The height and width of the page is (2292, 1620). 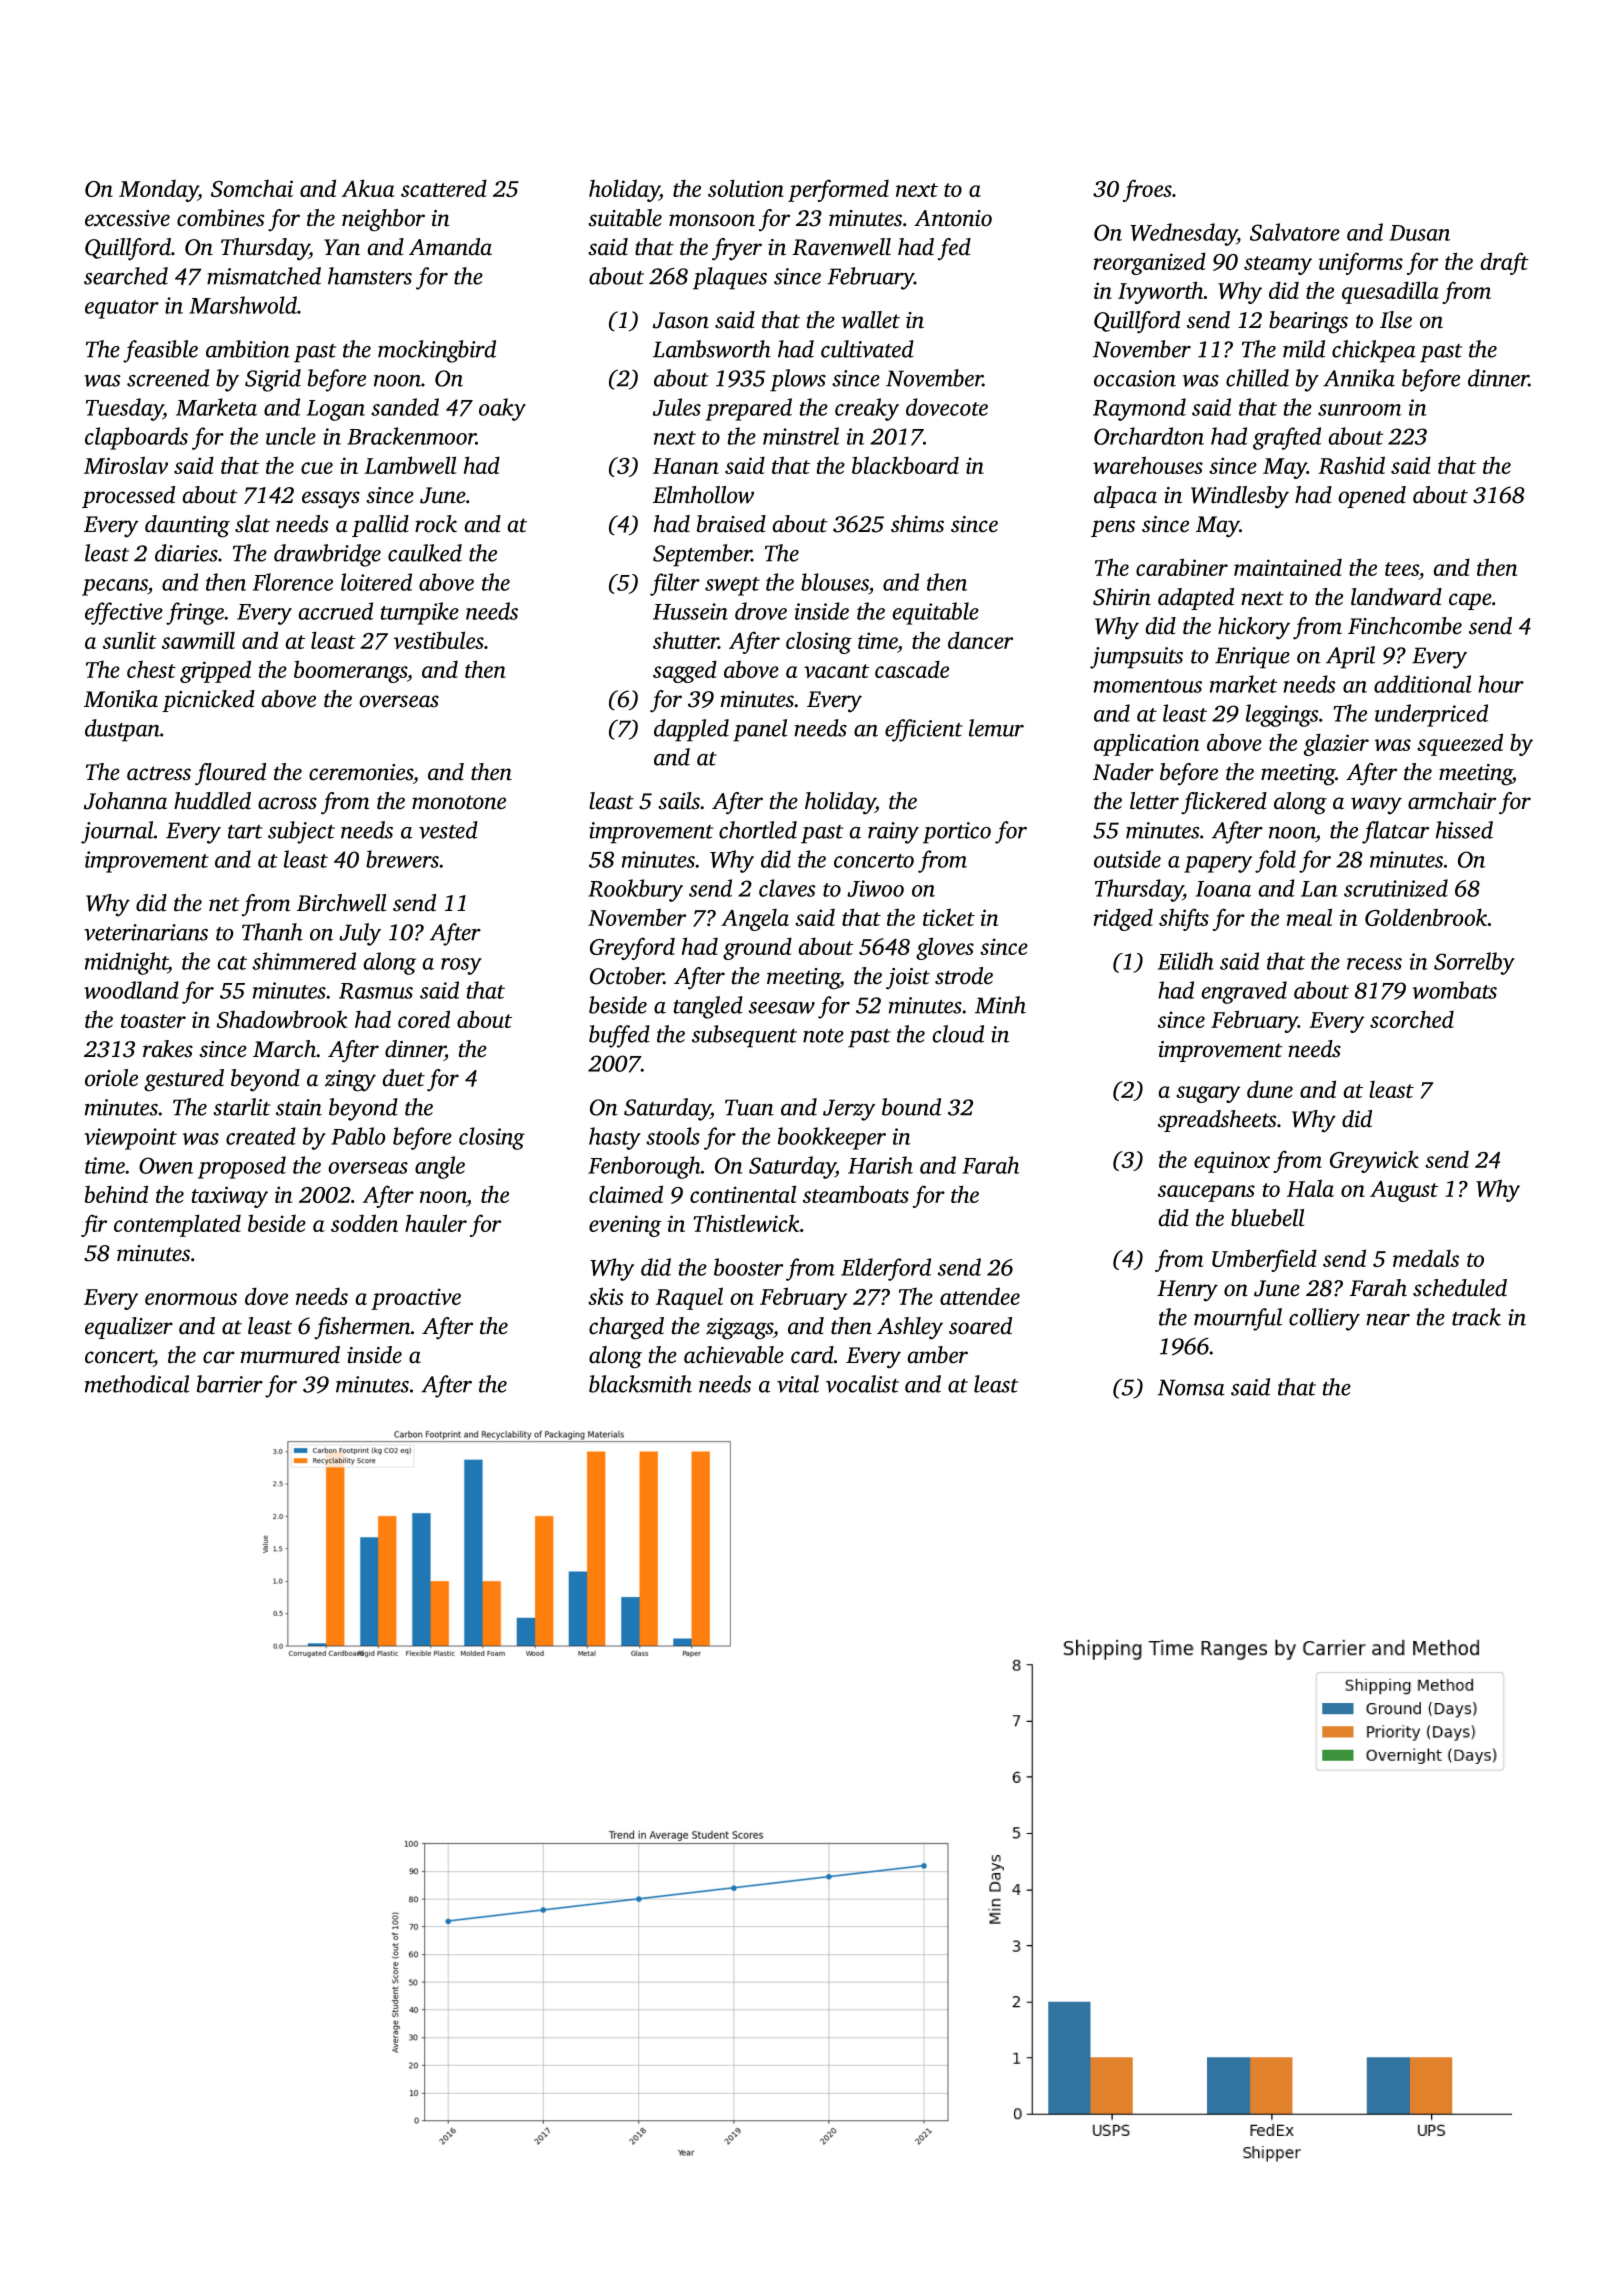 What do you see at coordinates (1223, 889) in the page?
I see `Ioana` at bounding box center [1223, 889].
